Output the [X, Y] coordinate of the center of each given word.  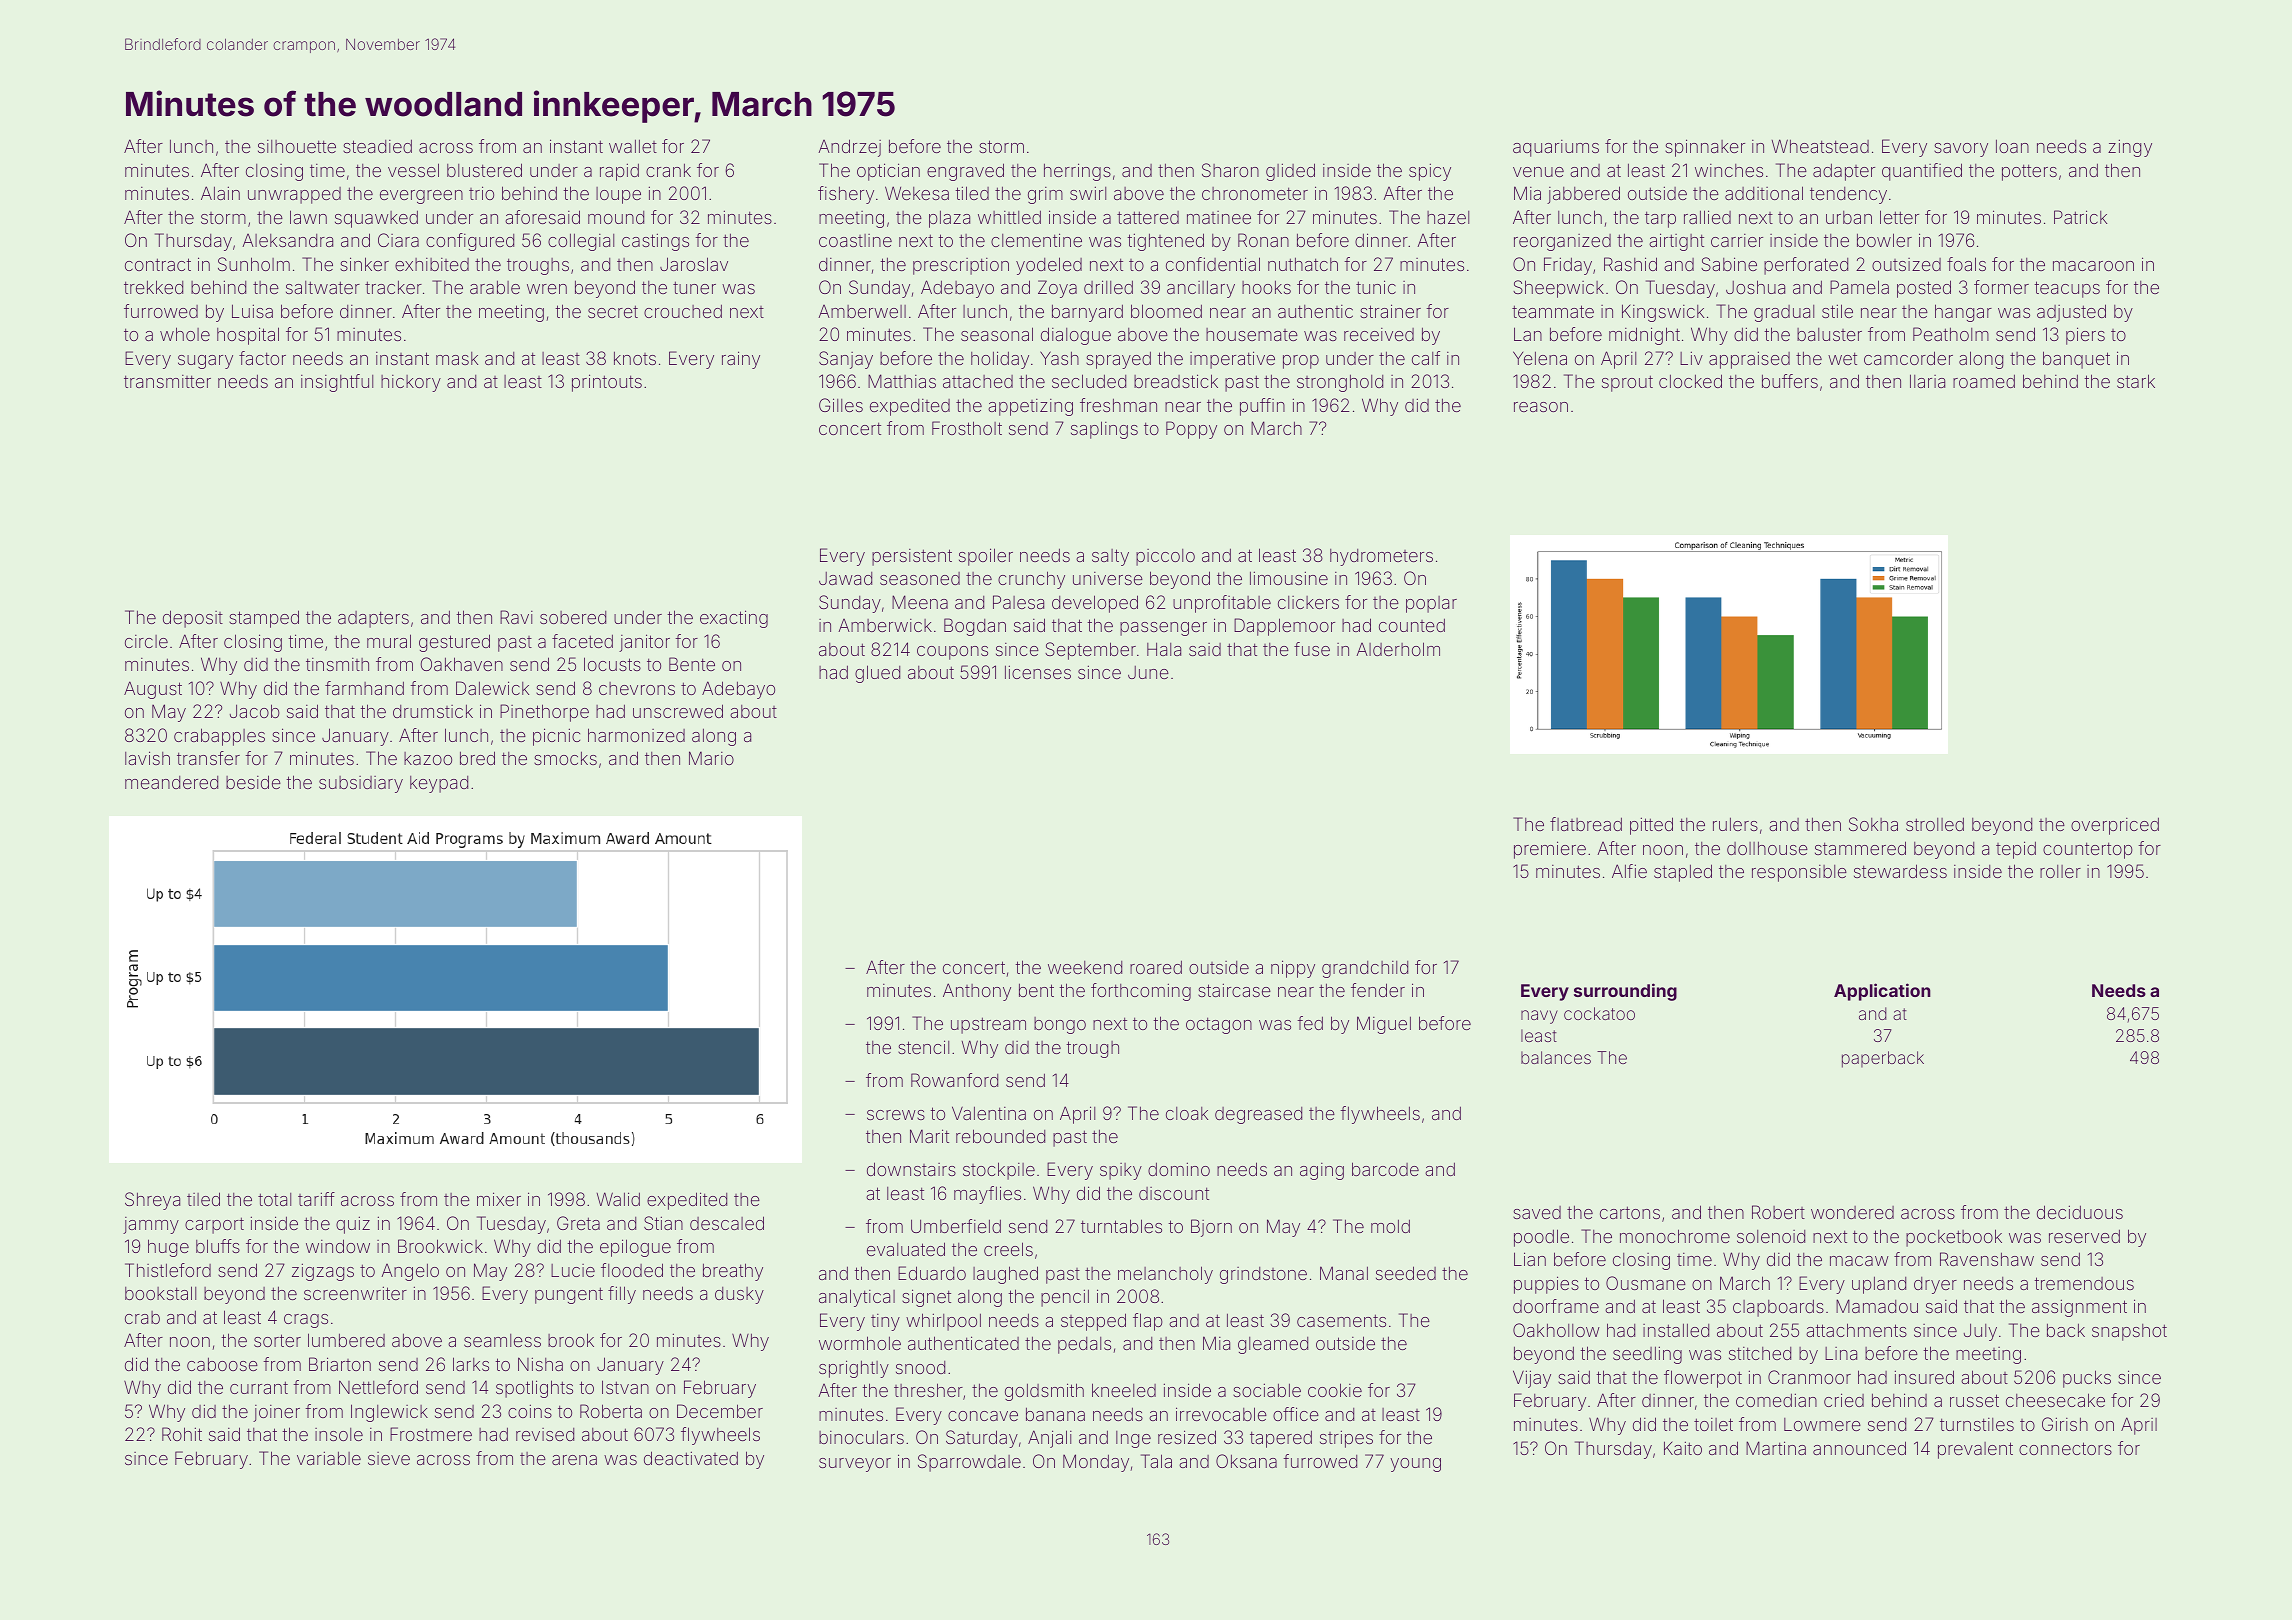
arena [574, 1460]
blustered [484, 170]
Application [1882, 992]
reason [1541, 407]
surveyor [855, 1465]
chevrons [637, 688]
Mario [711, 758]
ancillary [1201, 289]
